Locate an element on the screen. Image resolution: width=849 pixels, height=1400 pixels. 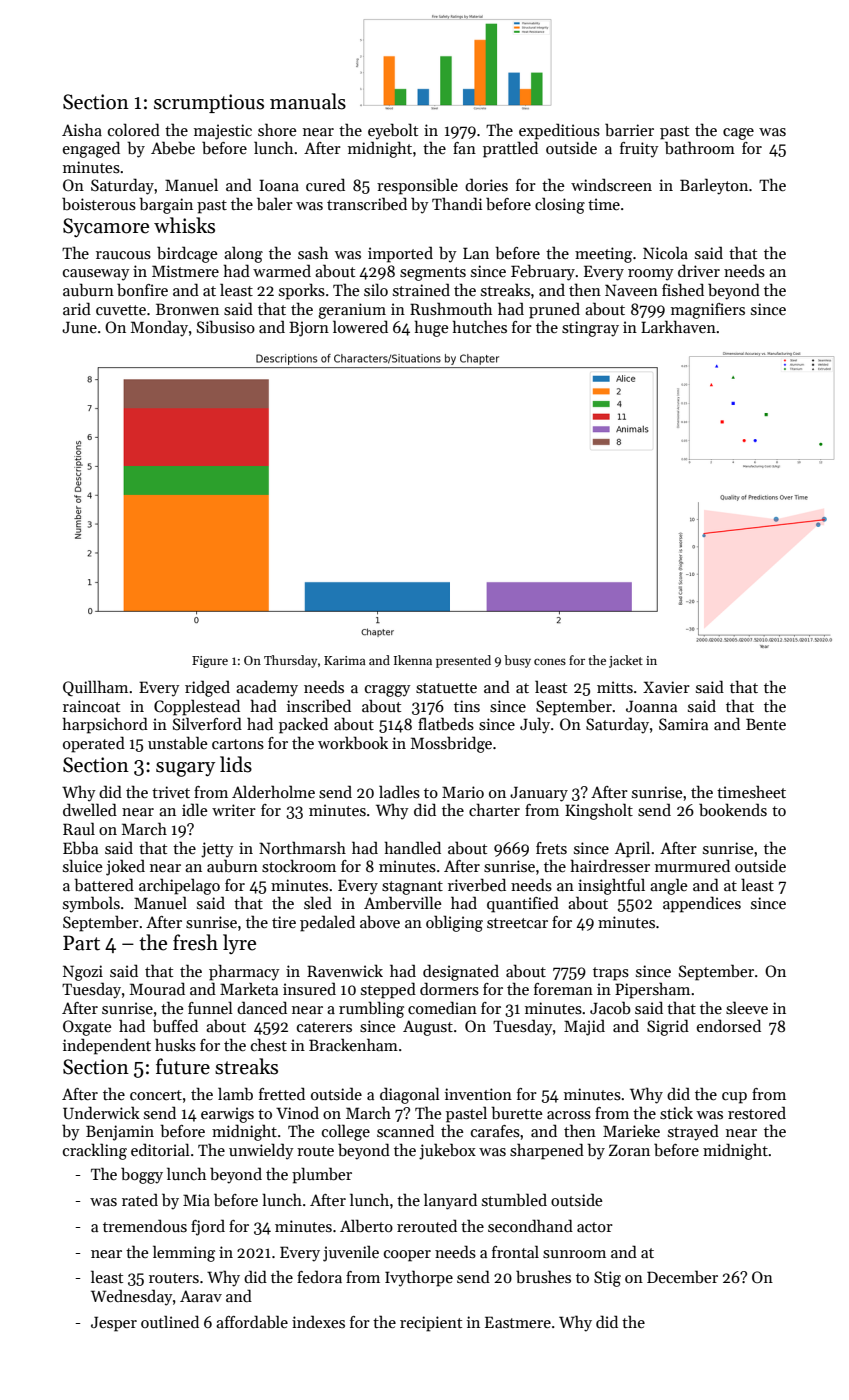
fan is located at coordinates (464, 148).
